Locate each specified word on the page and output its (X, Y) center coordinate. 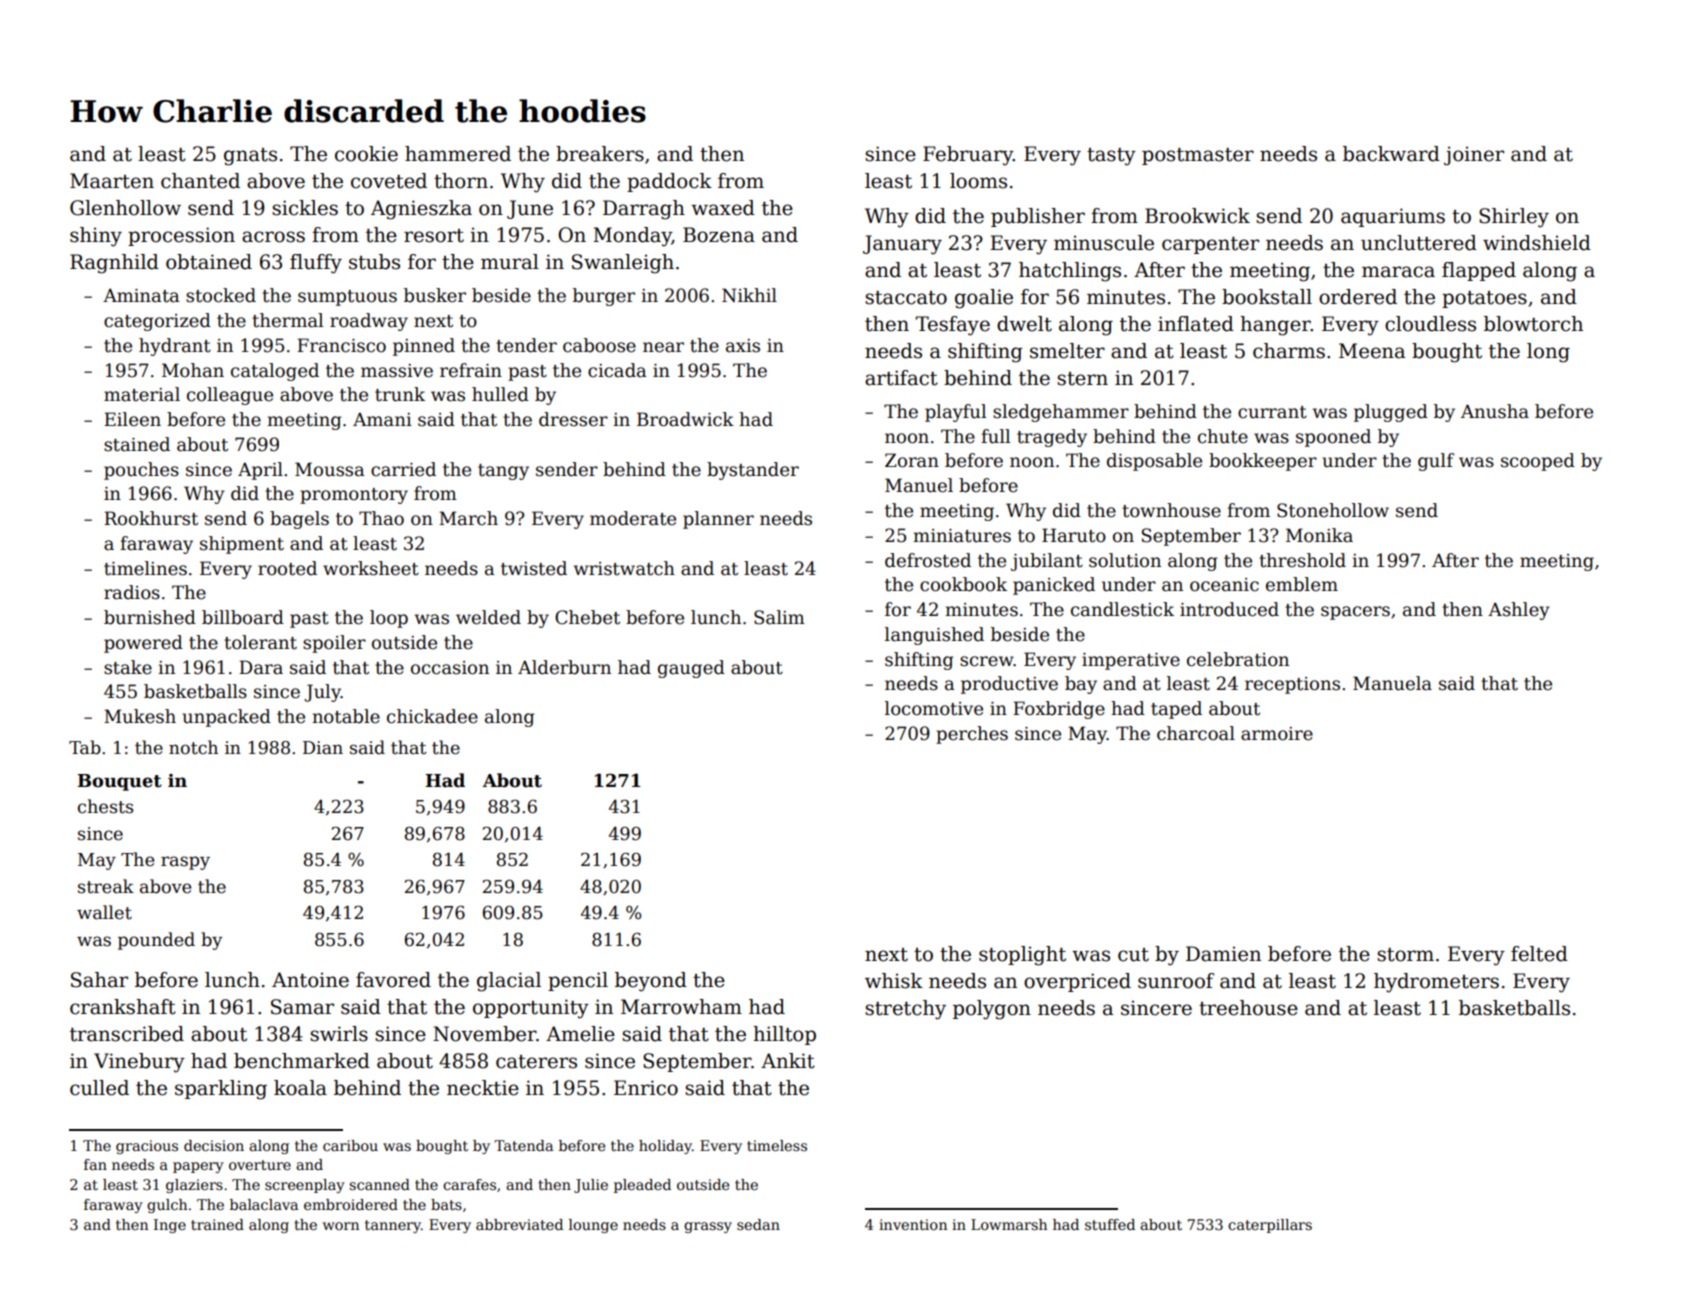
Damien (1223, 954)
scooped (1538, 462)
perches (972, 735)
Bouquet (119, 782)
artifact (901, 378)
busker (435, 295)
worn (341, 1226)
